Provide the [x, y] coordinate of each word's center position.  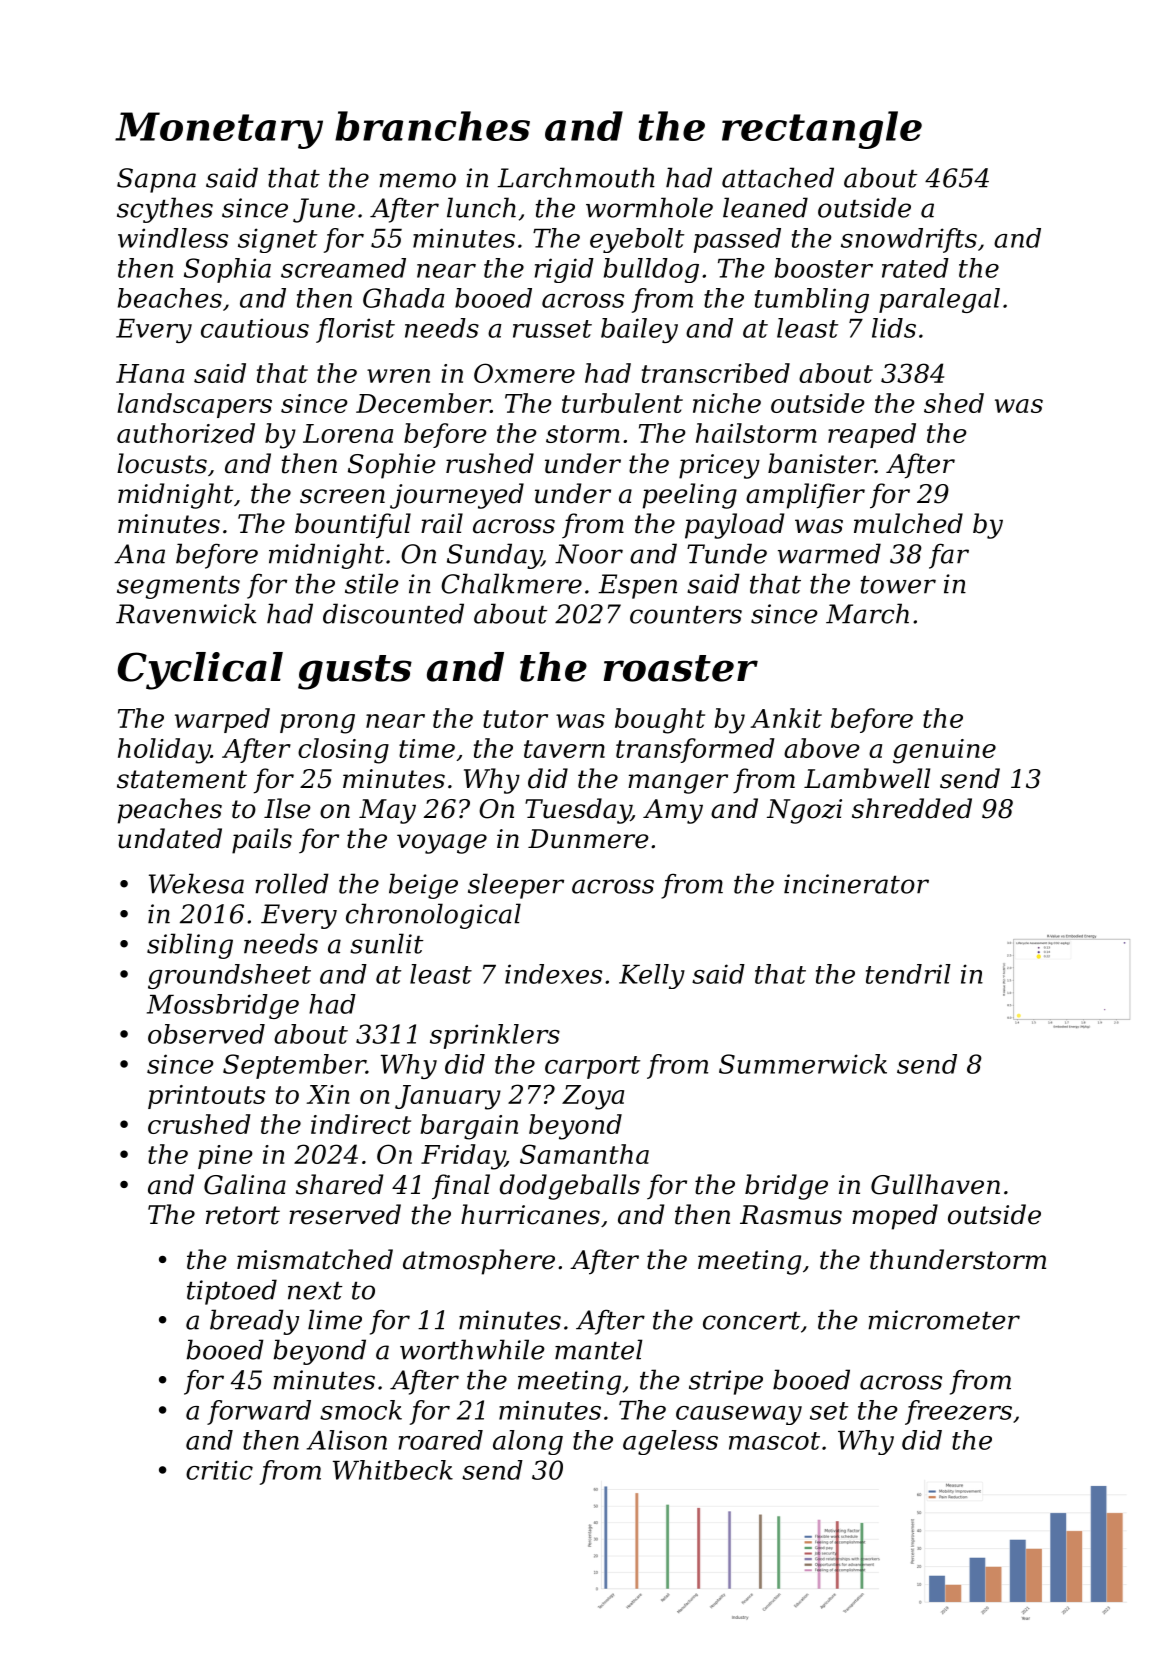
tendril [908, 974]
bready [254, 1322]
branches [432, 126]
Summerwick [803, 1064]
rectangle [822, 130]
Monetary [219, 130]
